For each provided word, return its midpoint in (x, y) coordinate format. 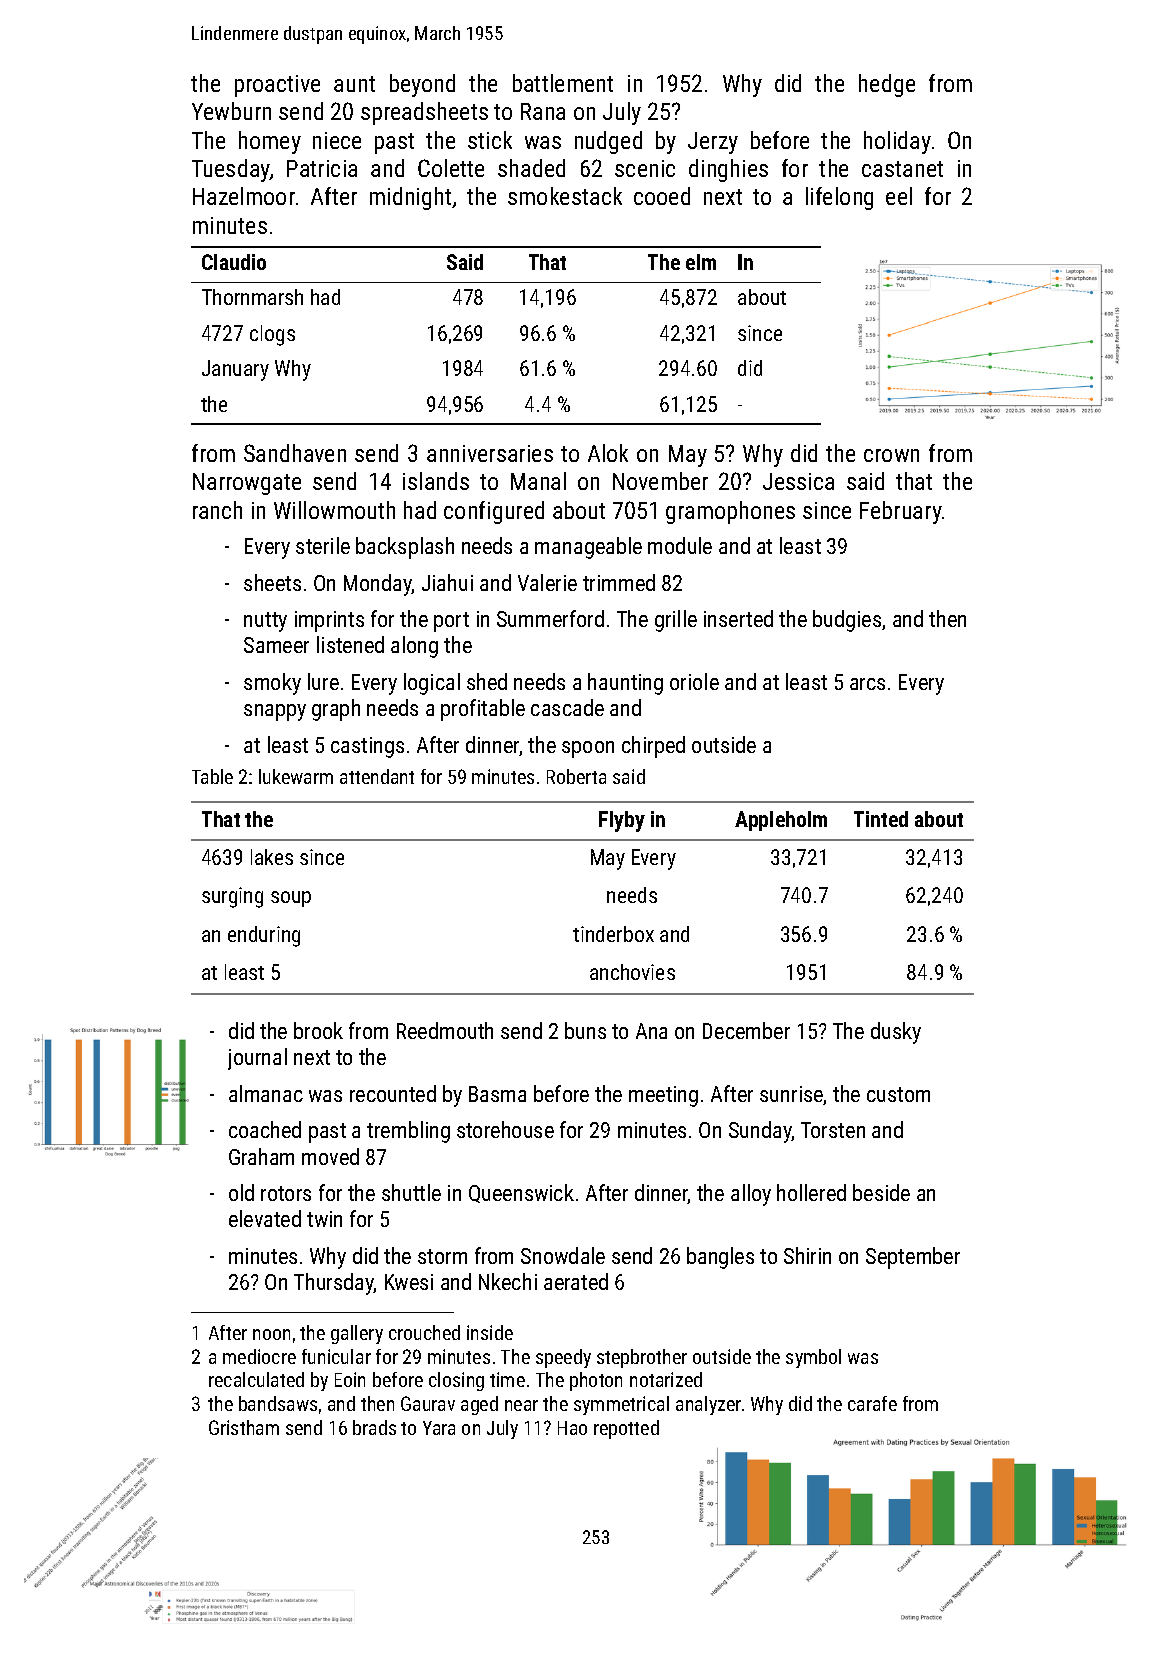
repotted (626, 1429)
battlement (563, 83)
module (680, 545)
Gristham (244, 1427)
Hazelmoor (244, 196)
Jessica (798, 481)
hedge (887, 85)
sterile (323, 545)
